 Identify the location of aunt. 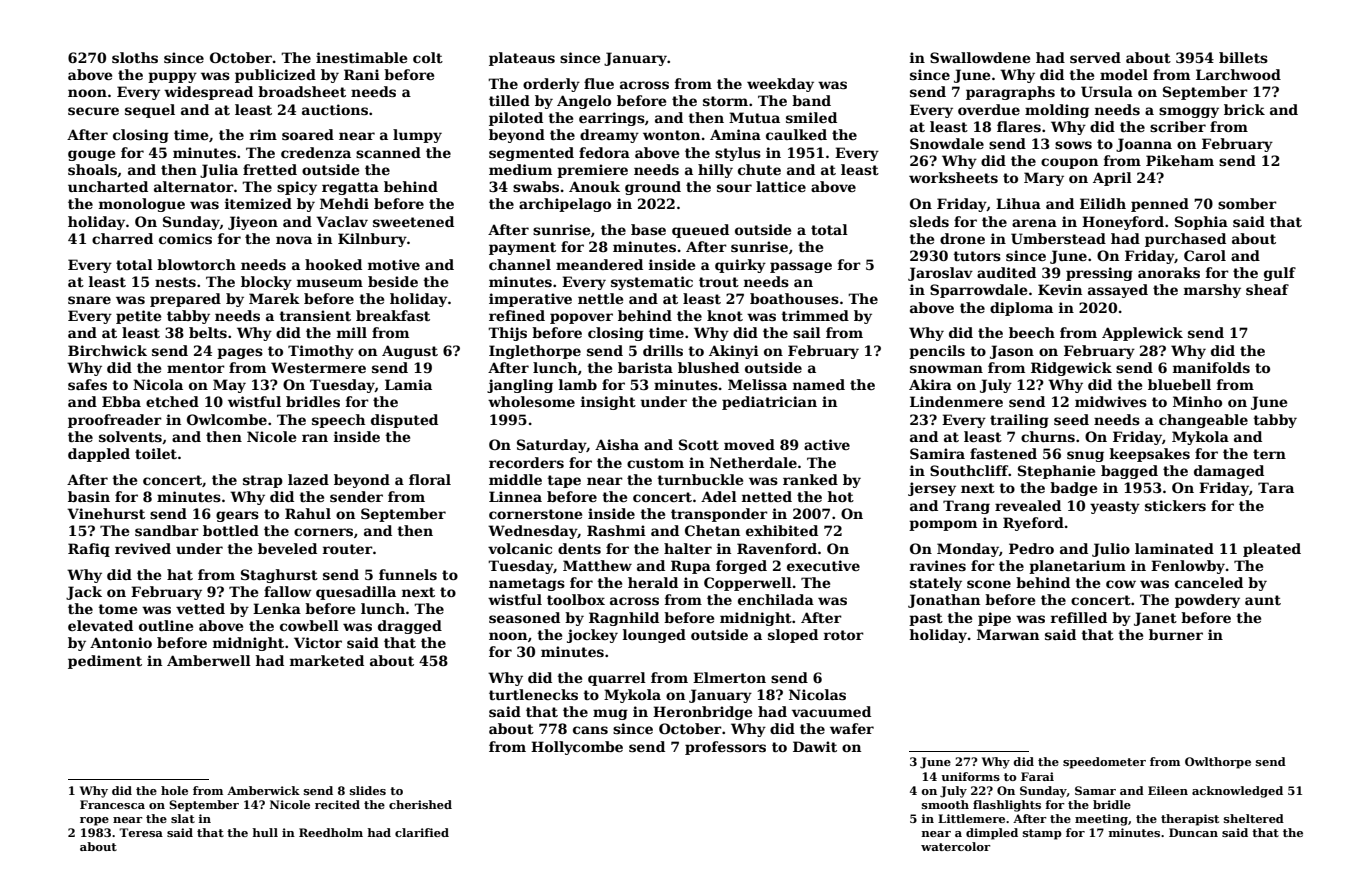
(1263, 600).
